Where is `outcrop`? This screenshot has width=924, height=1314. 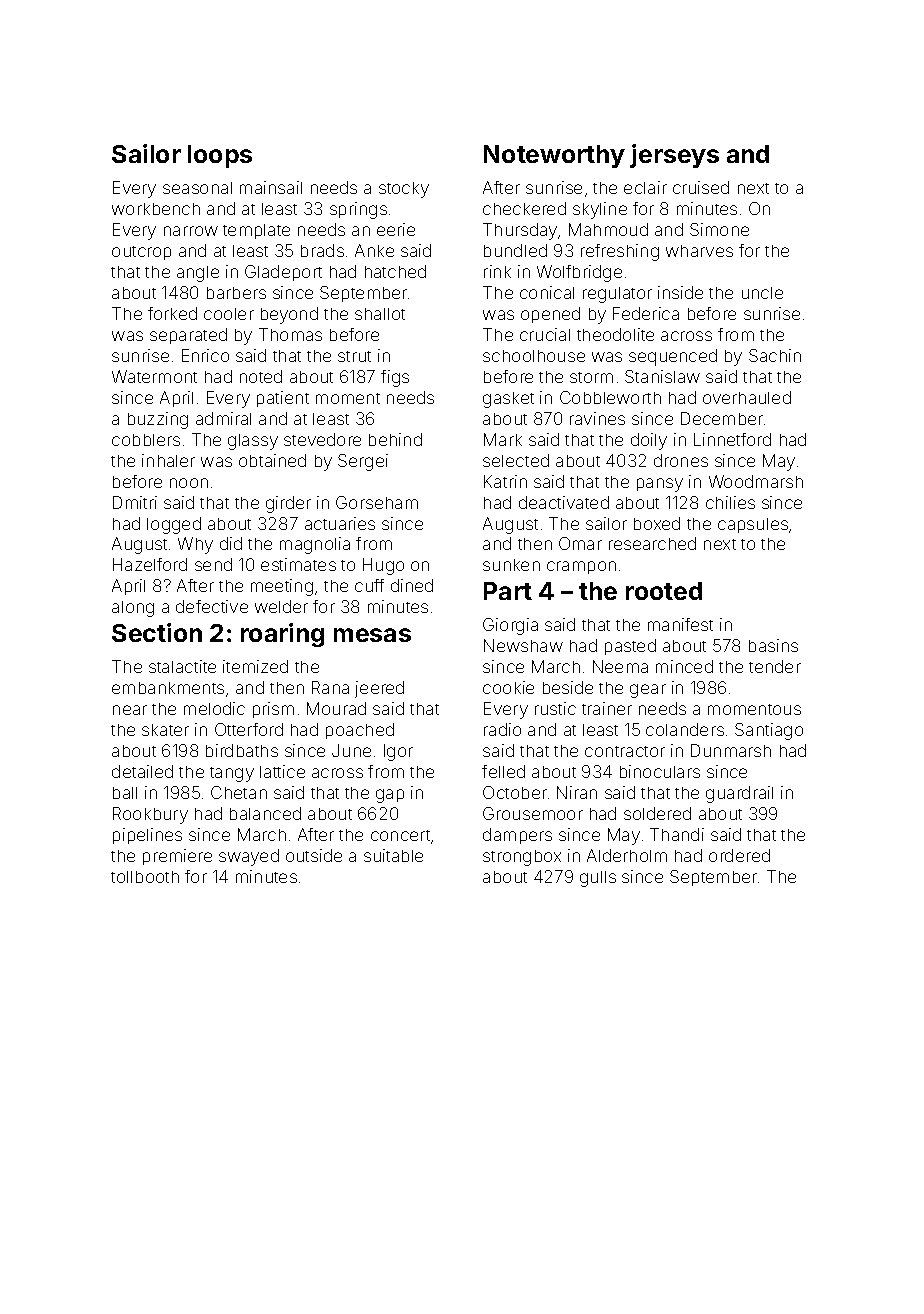 outcrop is located at coordinates (141, 253).
